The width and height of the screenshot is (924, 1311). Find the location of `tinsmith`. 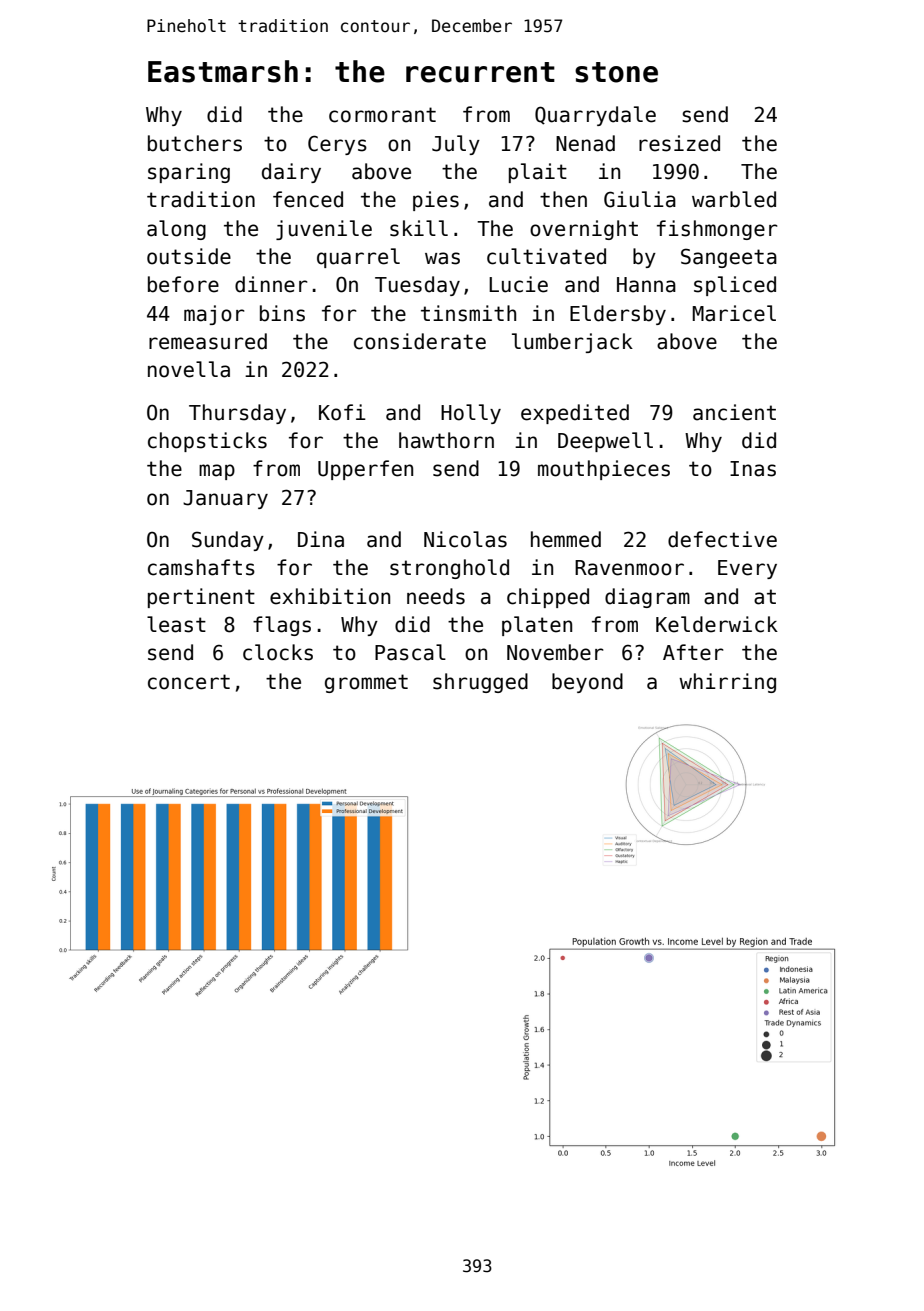

tinsmith is located at coordinates (468, 313).
